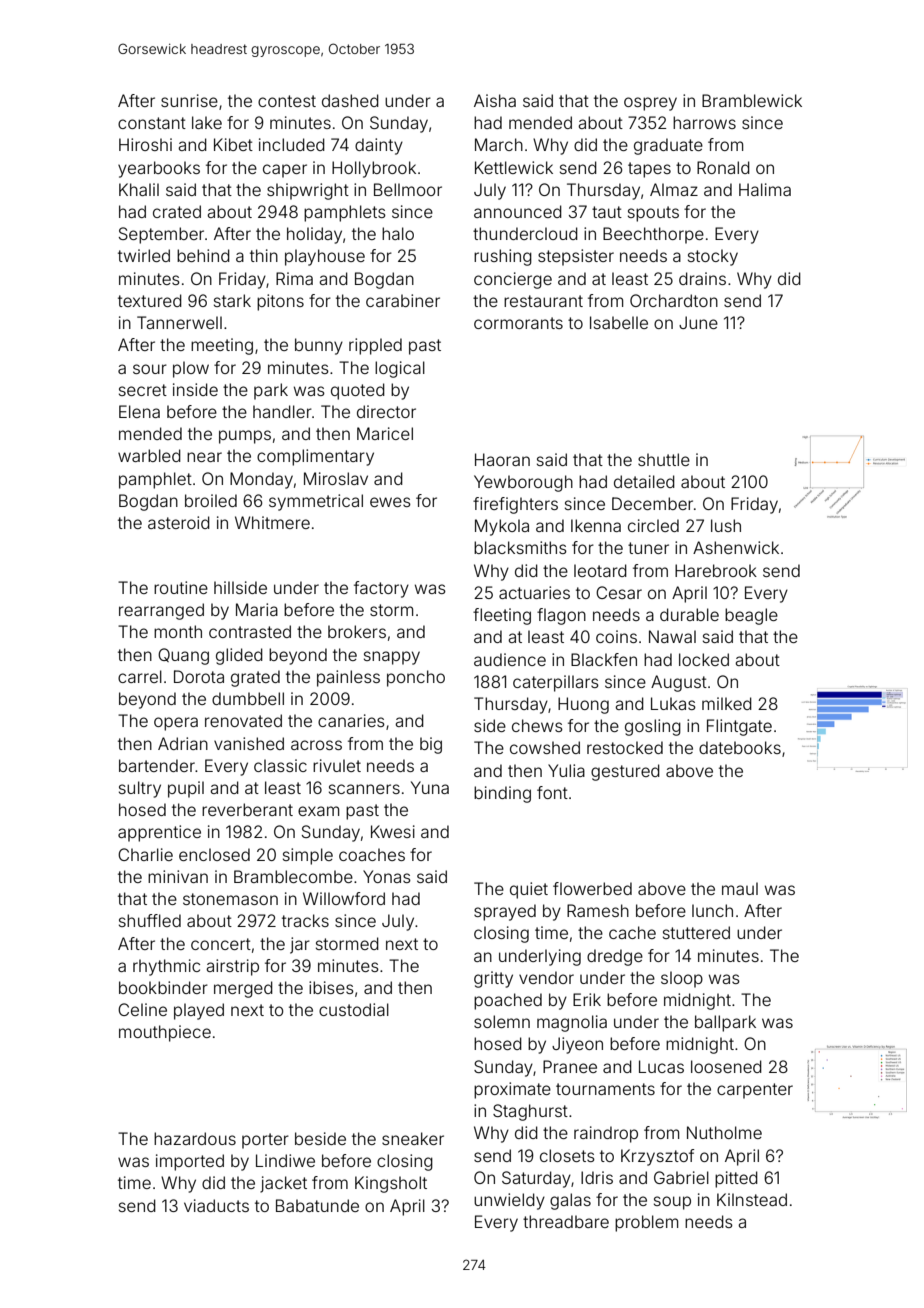 The image size is (924, 1308). I want to click on Kettlewick, so click(514, 167).
